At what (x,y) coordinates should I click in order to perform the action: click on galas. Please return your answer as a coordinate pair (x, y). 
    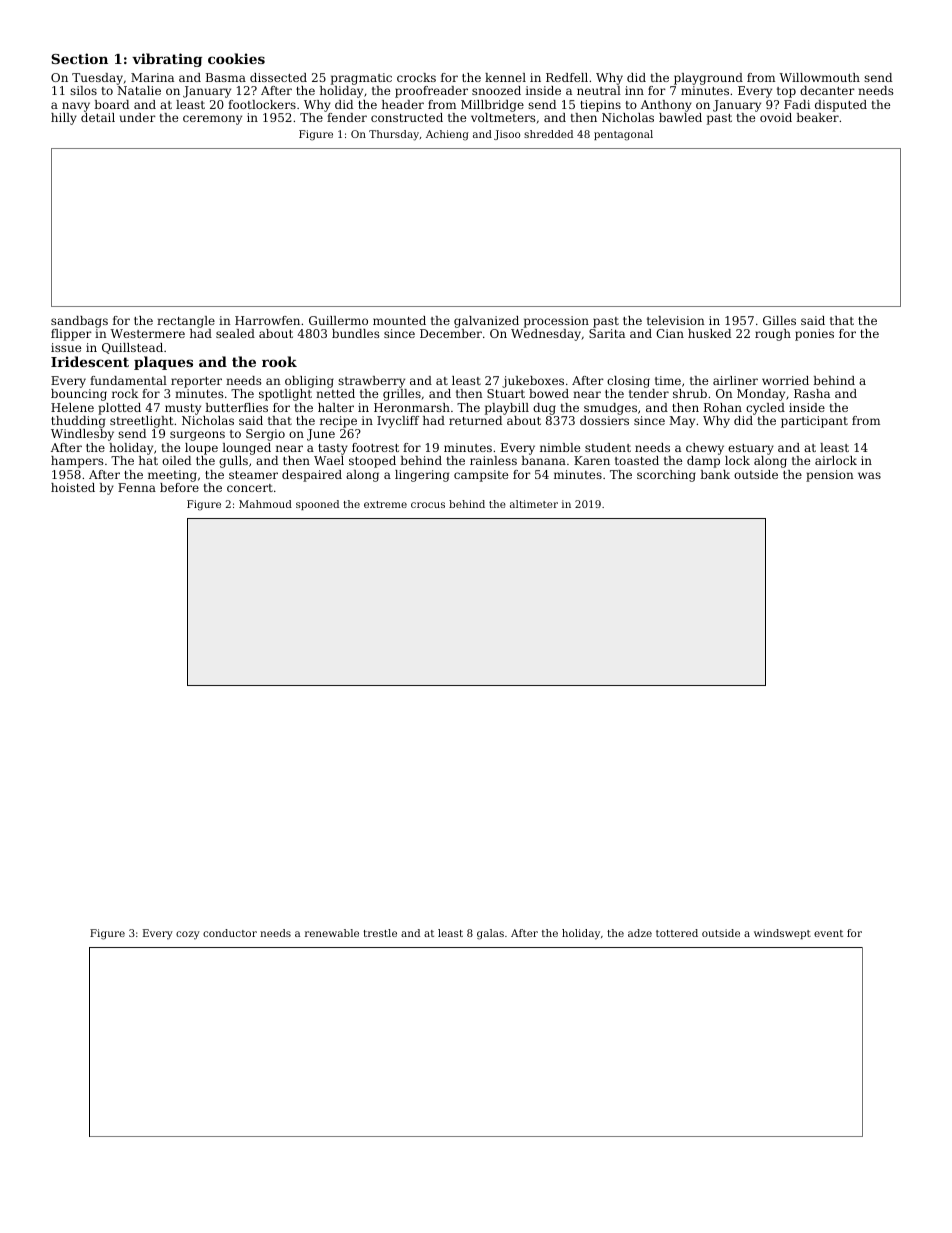
    Looking at the image, I should click on (490, 934).
